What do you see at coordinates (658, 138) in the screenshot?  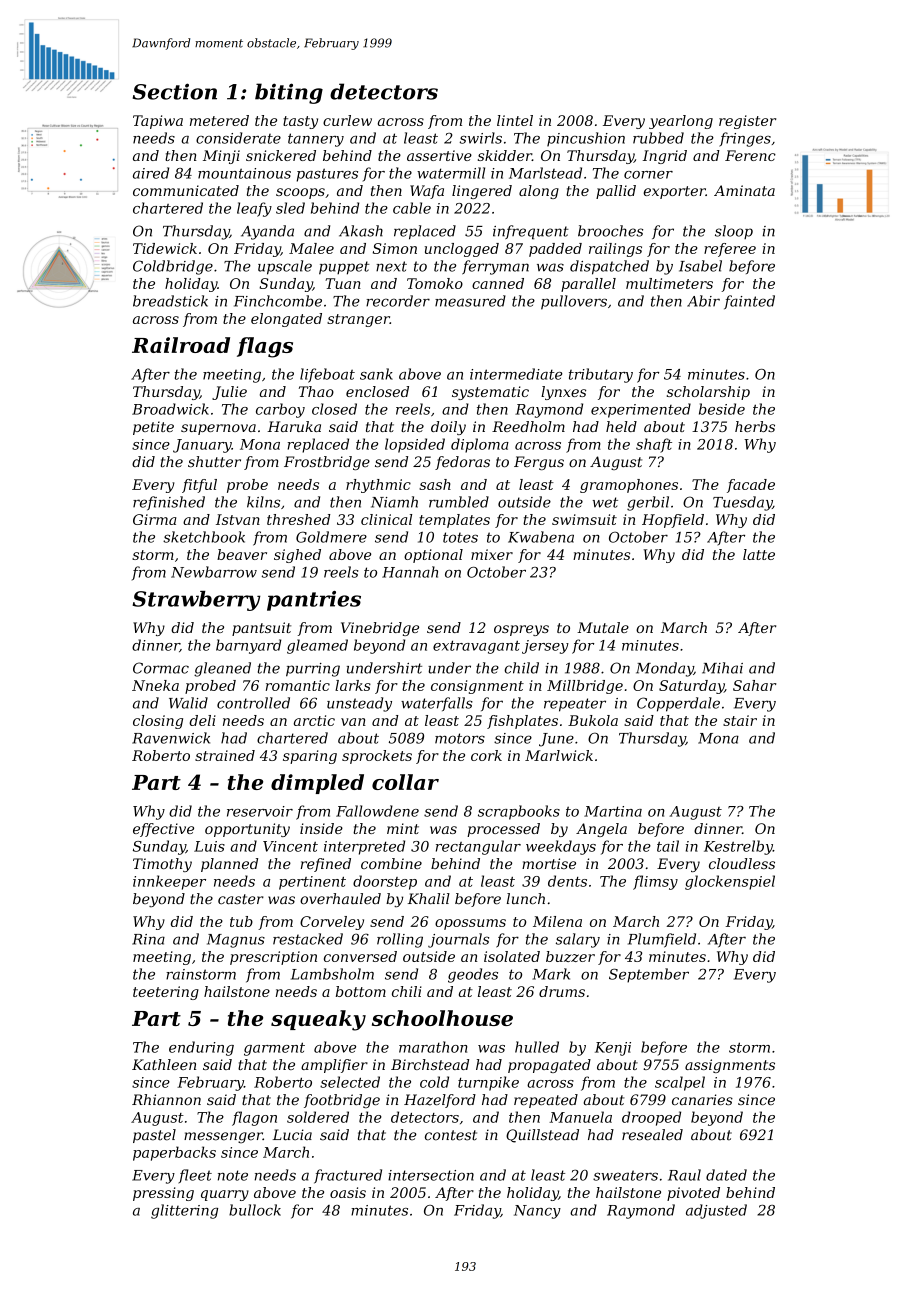 I see `rubbed` at bounding box center [658, 138].
